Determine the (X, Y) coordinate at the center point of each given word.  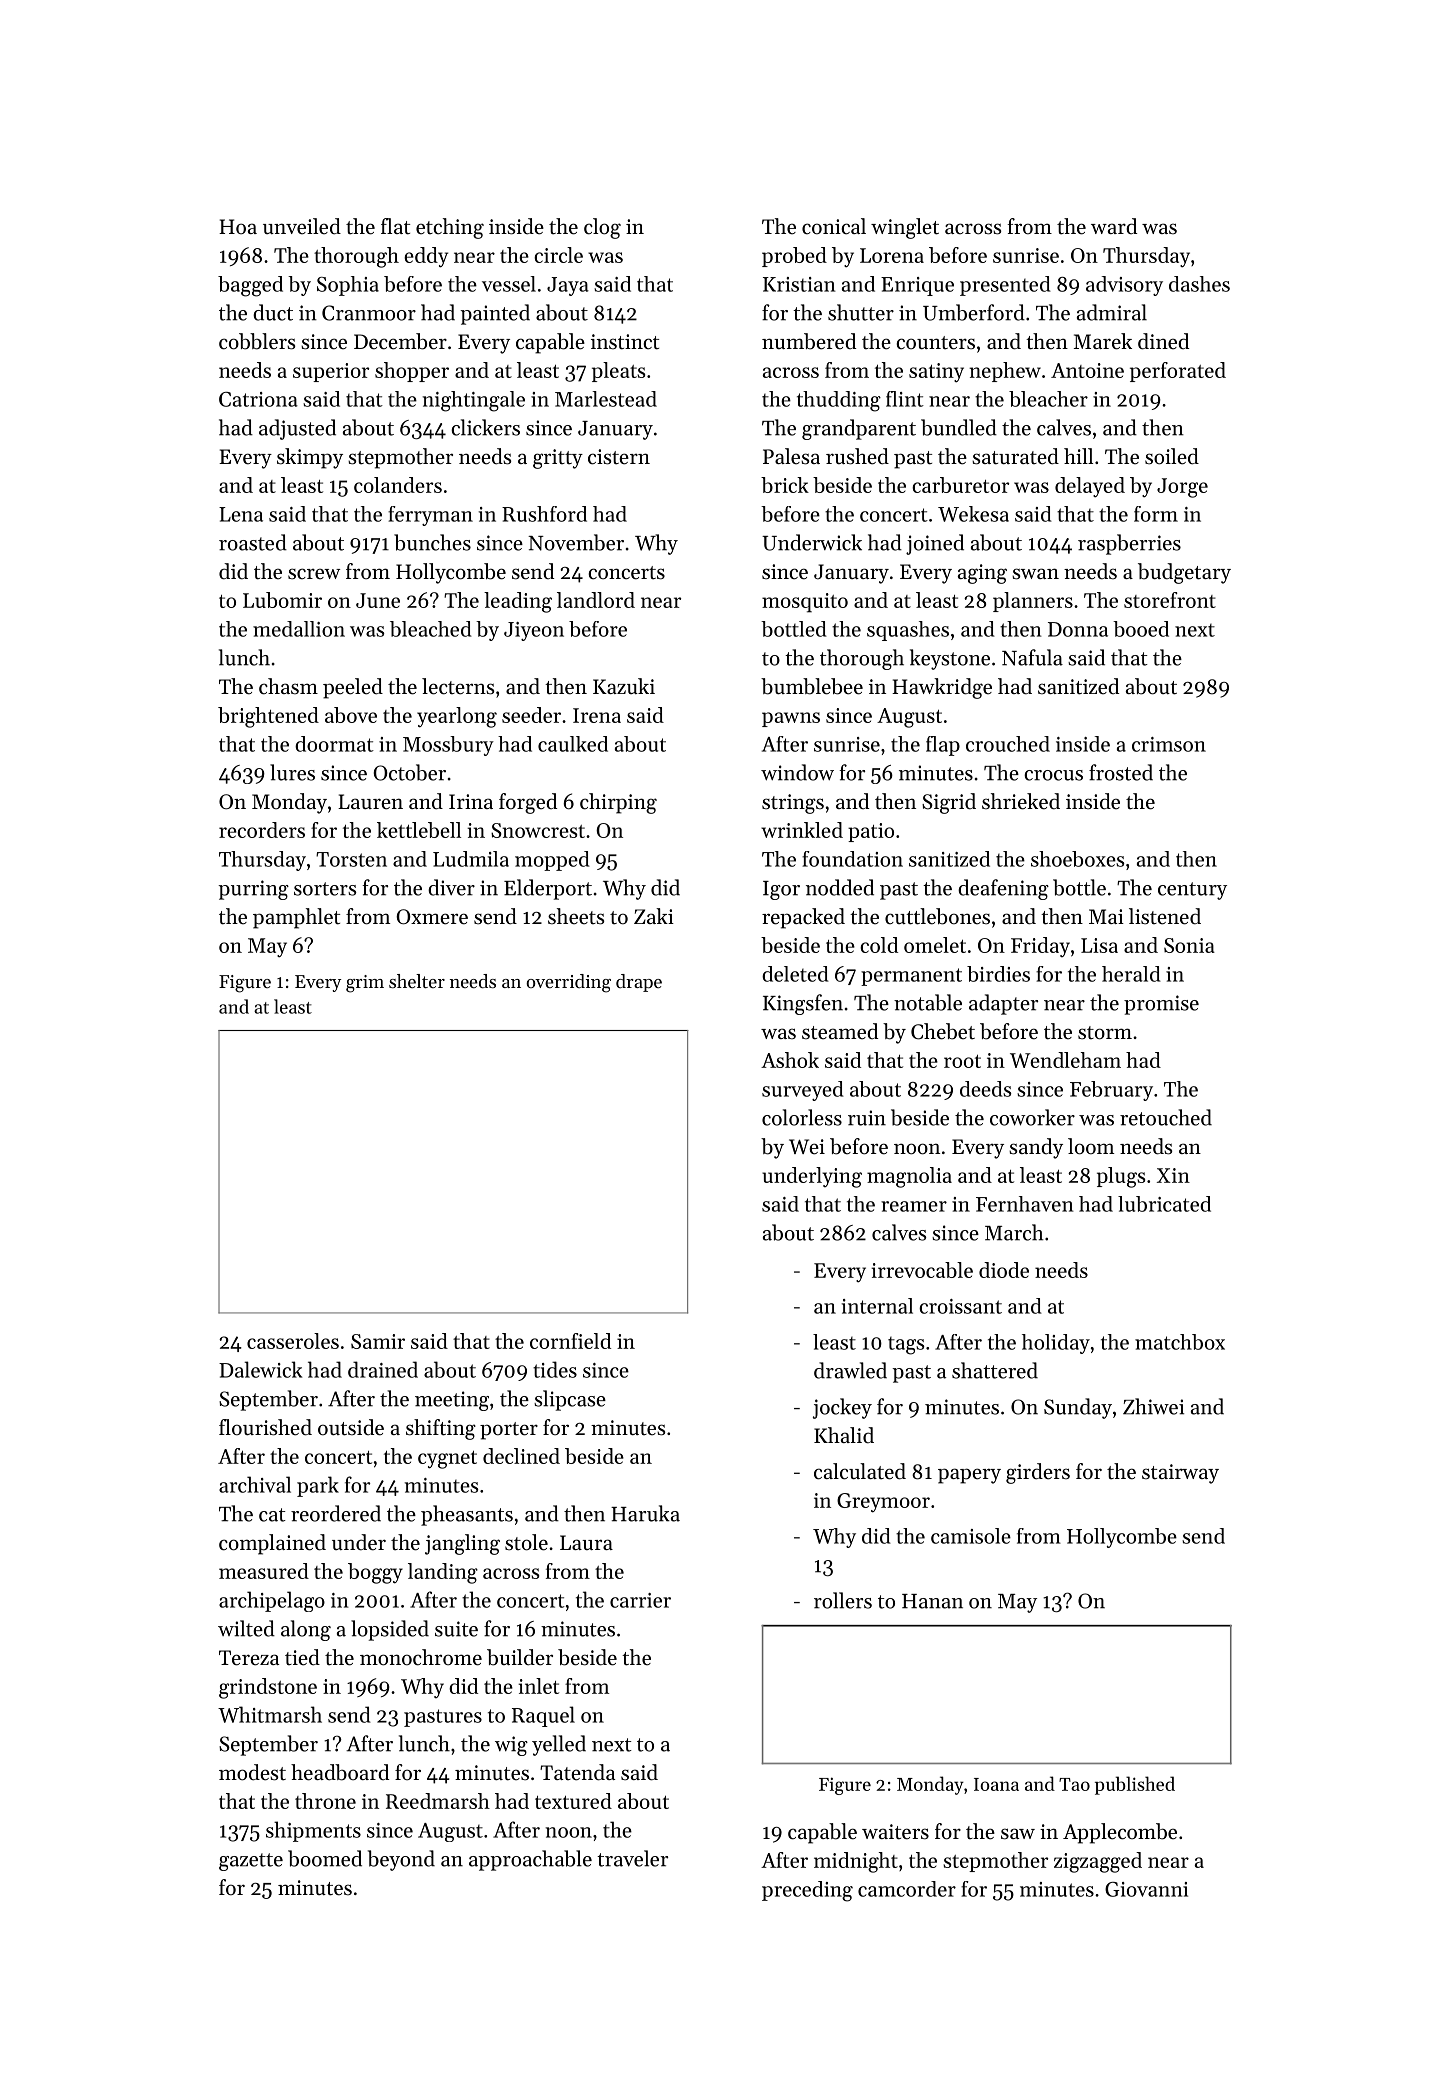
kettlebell (419, 830)
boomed (325, 1858)
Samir (378, 1341)
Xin (1173, 1175)
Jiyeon (534, 631)
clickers (485, 427)
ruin (867, 1118)
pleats (618, 372)
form (1156, 514)
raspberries (1129, 544)
